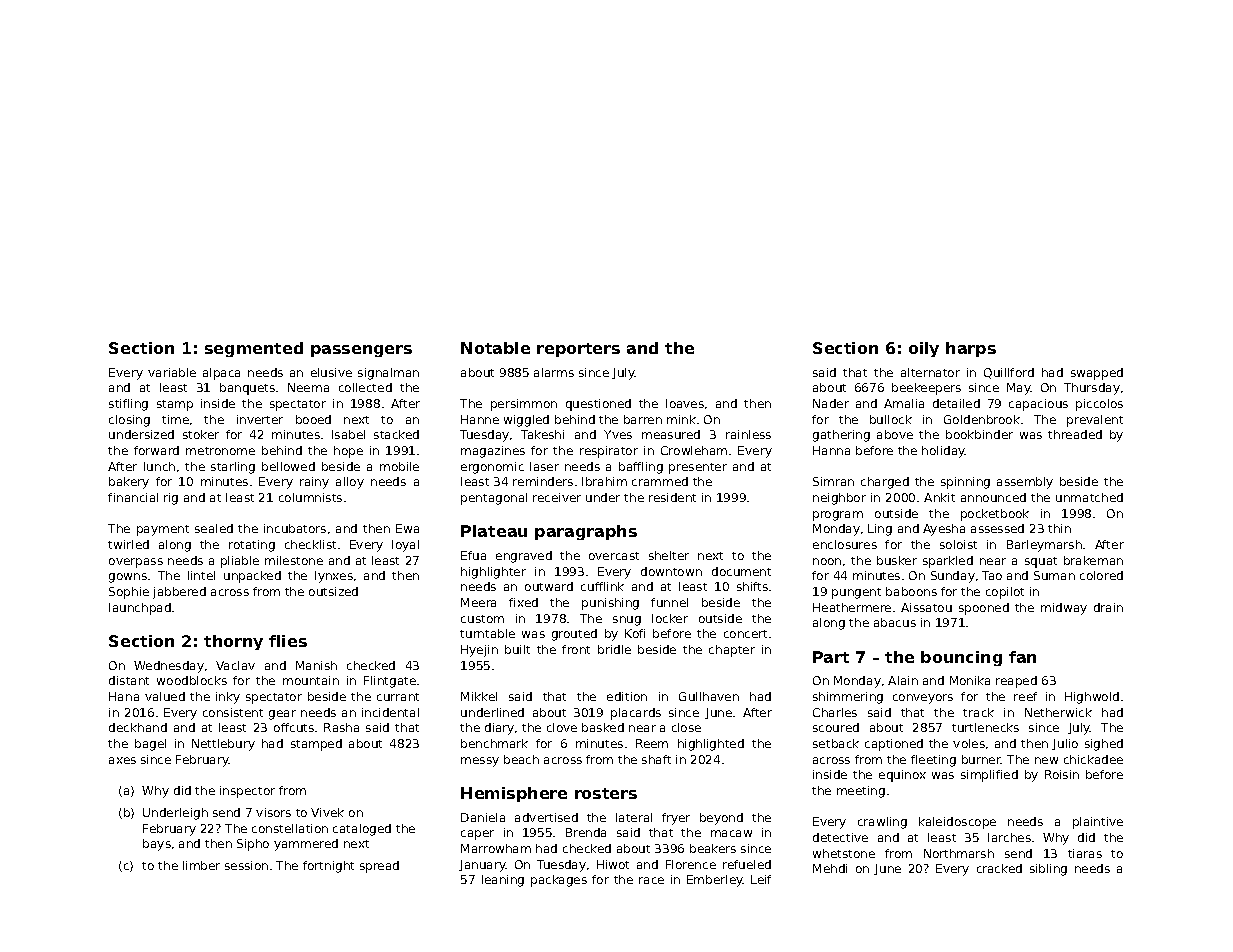 Image resolution: width=1233 pixels, height=952 pixels. I want to click on race, so click(651, 880).
